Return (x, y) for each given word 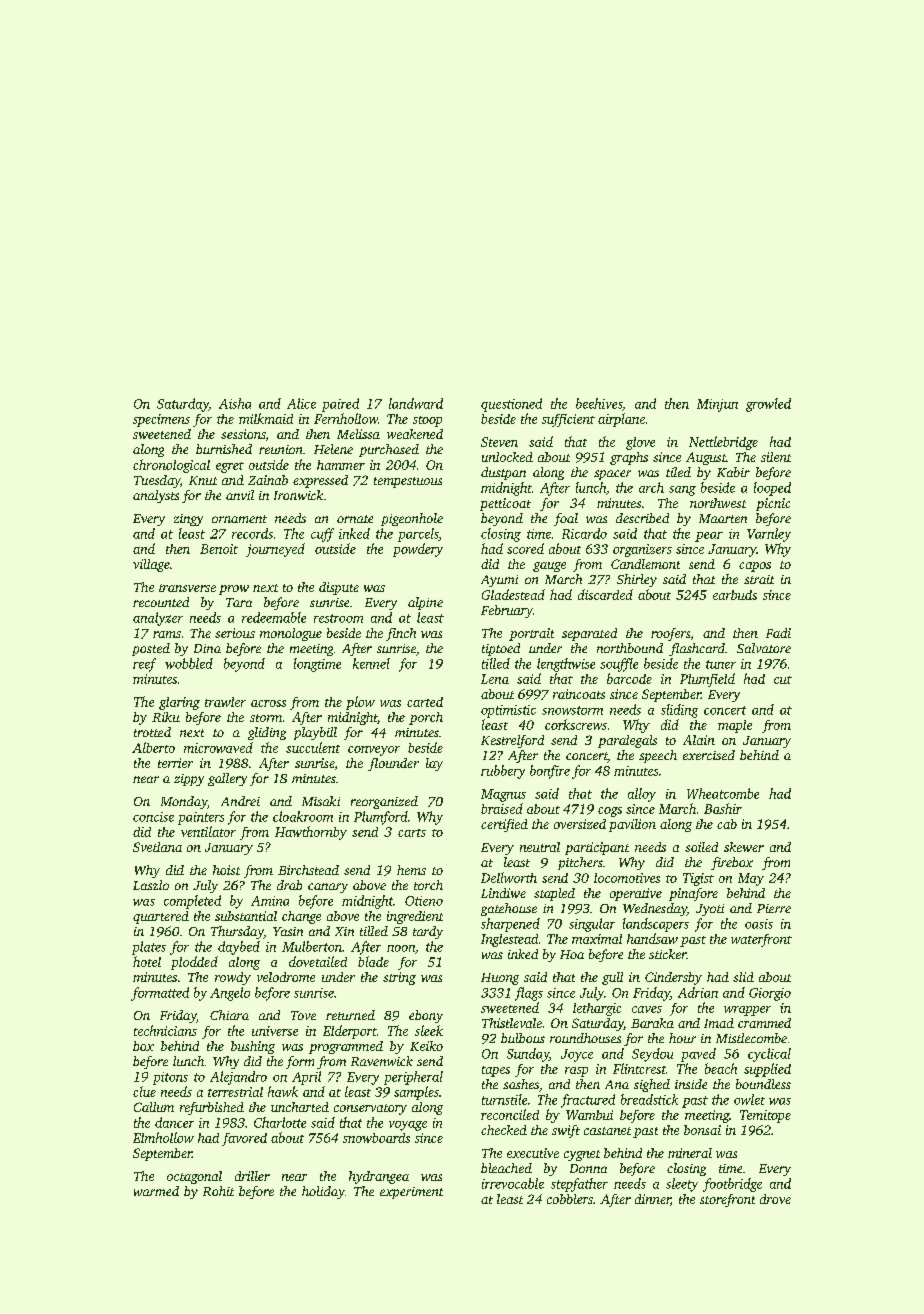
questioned (511, 405)
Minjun (717, 405)
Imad (719, 1023)
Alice (301, 403)
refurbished (212, 1108)
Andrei (240, 801)
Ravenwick (382, 1061)
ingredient (415, 917)
